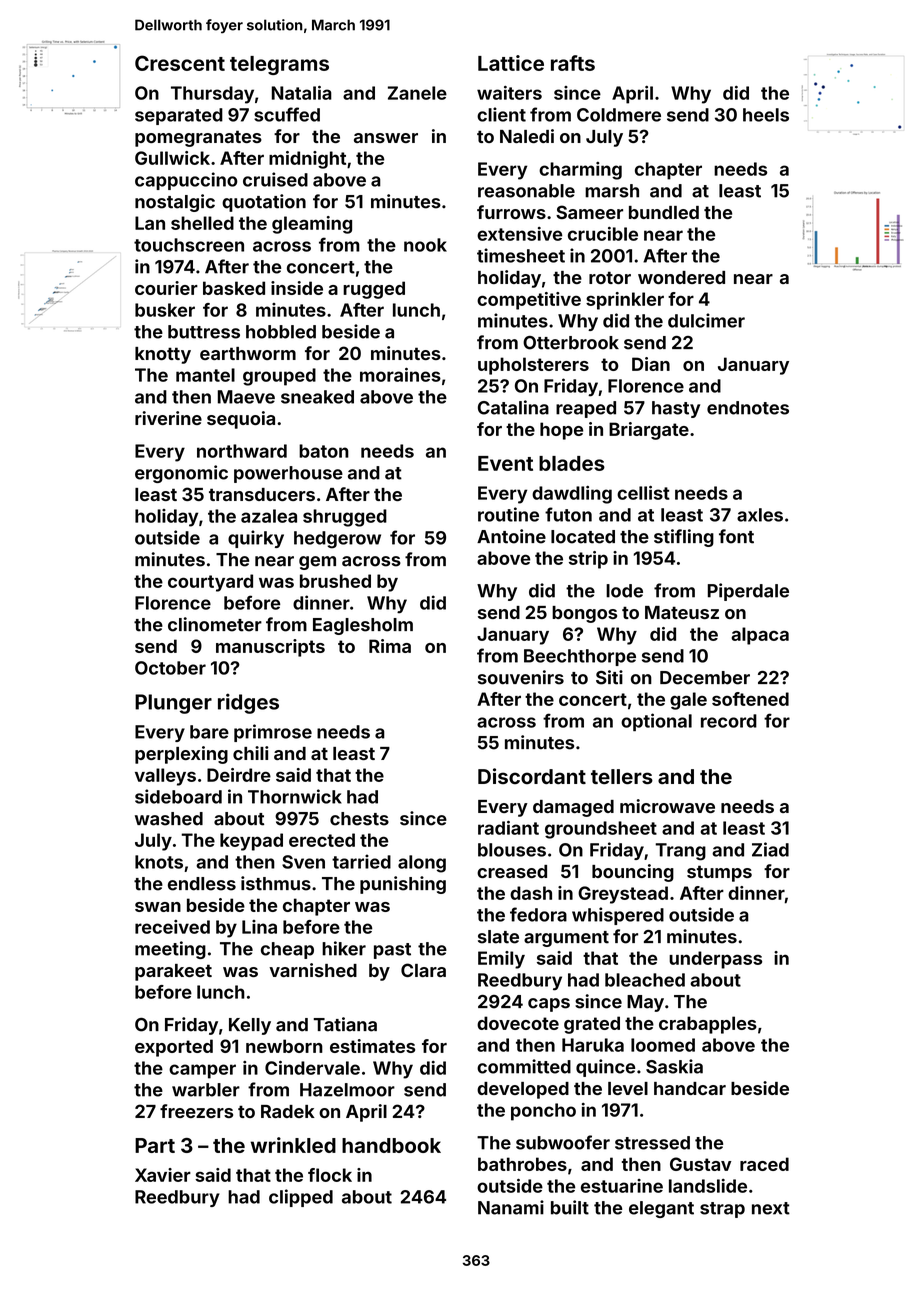 This screenshot has height=1314, width=924. What do you see at coordinates (417, 93) in the screenshot?
I see `Zanele` at bounding box center [417, 93].
